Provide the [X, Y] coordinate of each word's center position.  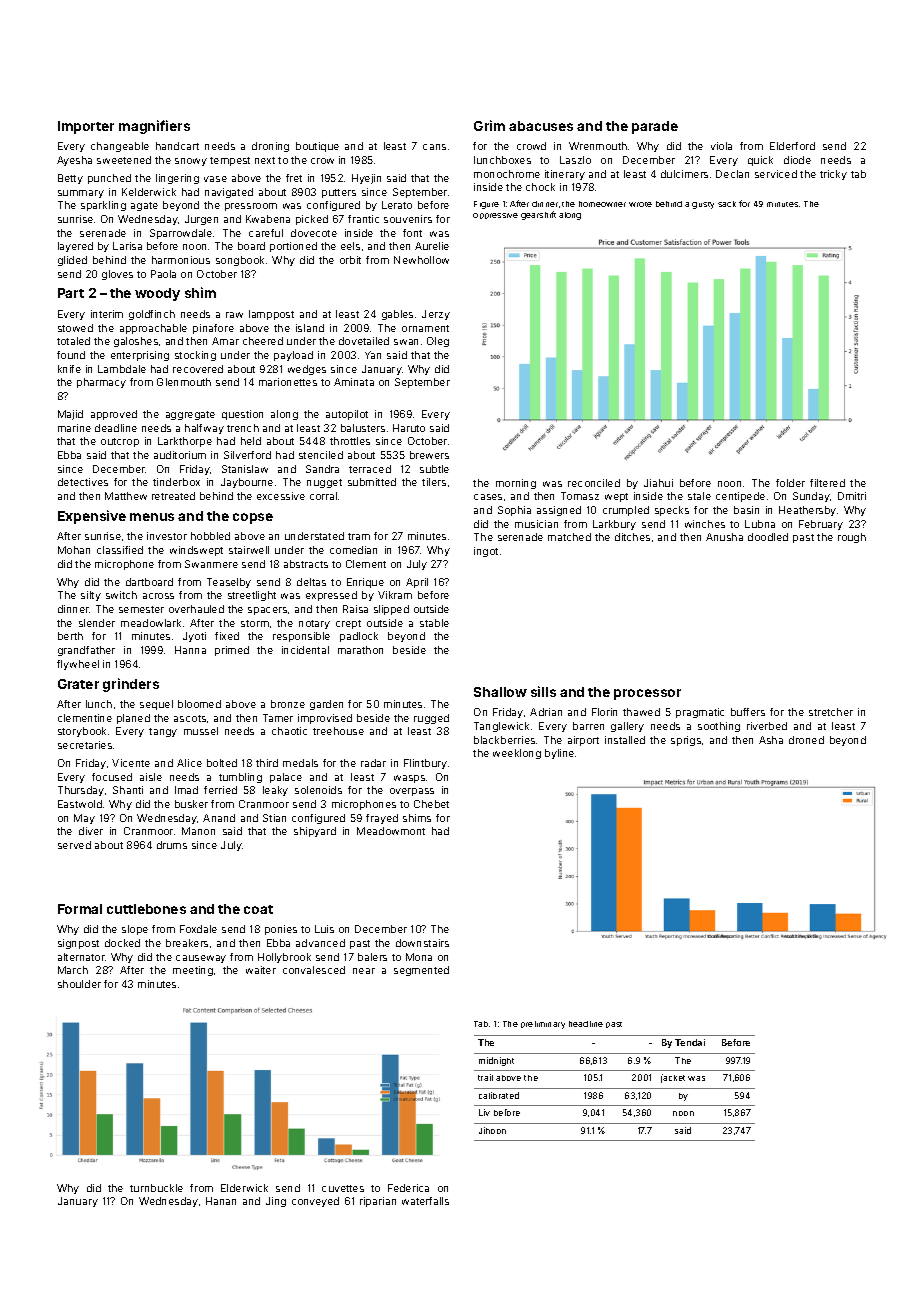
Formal [80, 909]
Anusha [724, 537]
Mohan [74, 550]
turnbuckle [156, 1188]
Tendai [690, 1042]
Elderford [792, 146]
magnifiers [154, 127]
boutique [317, 147]
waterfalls [425, 1201]
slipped [391, 610]
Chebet [431, 804]
